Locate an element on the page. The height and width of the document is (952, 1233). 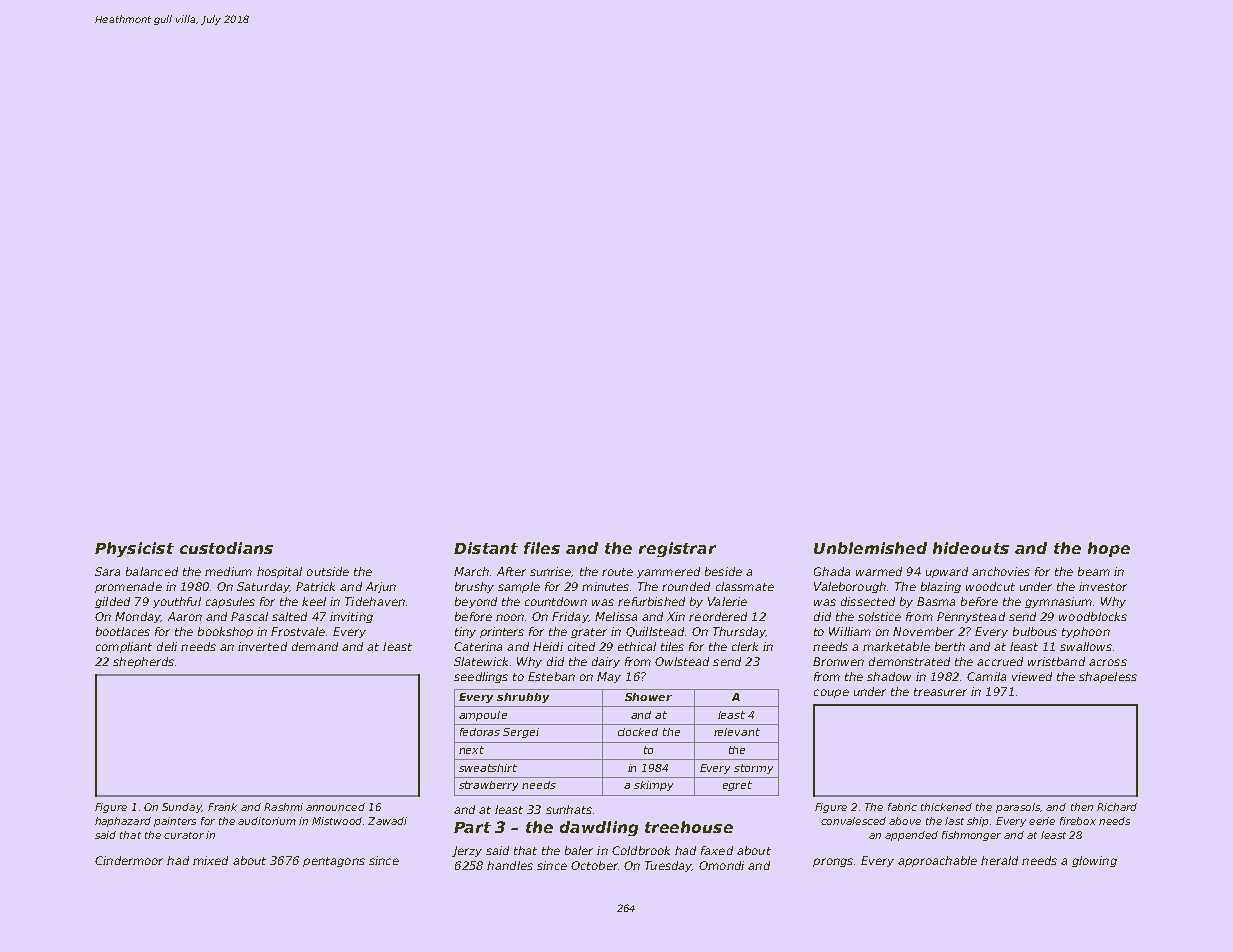
approachable is located at coordinates (937, 861).
